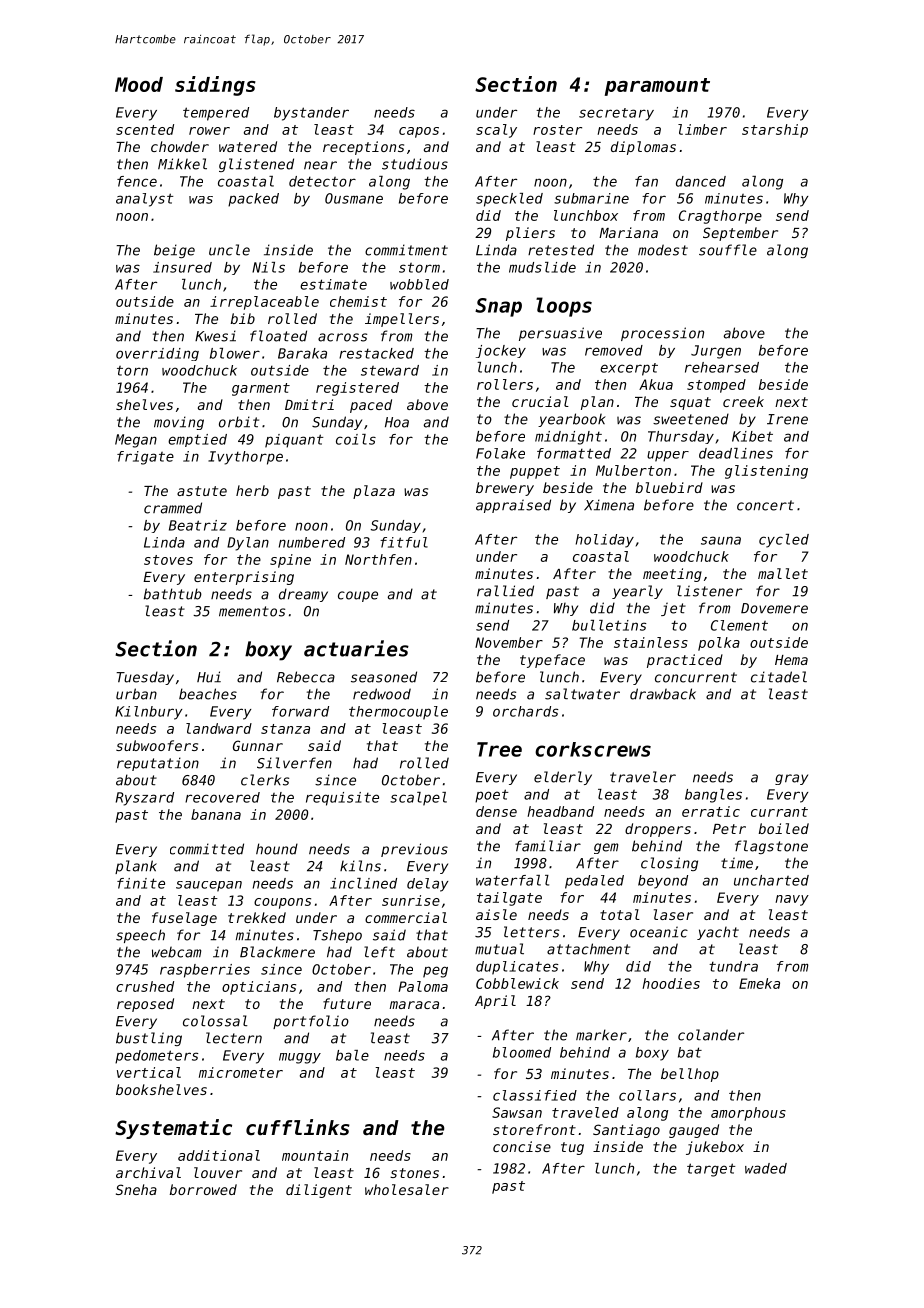  I want to click on concise, so click(522, 1146).
